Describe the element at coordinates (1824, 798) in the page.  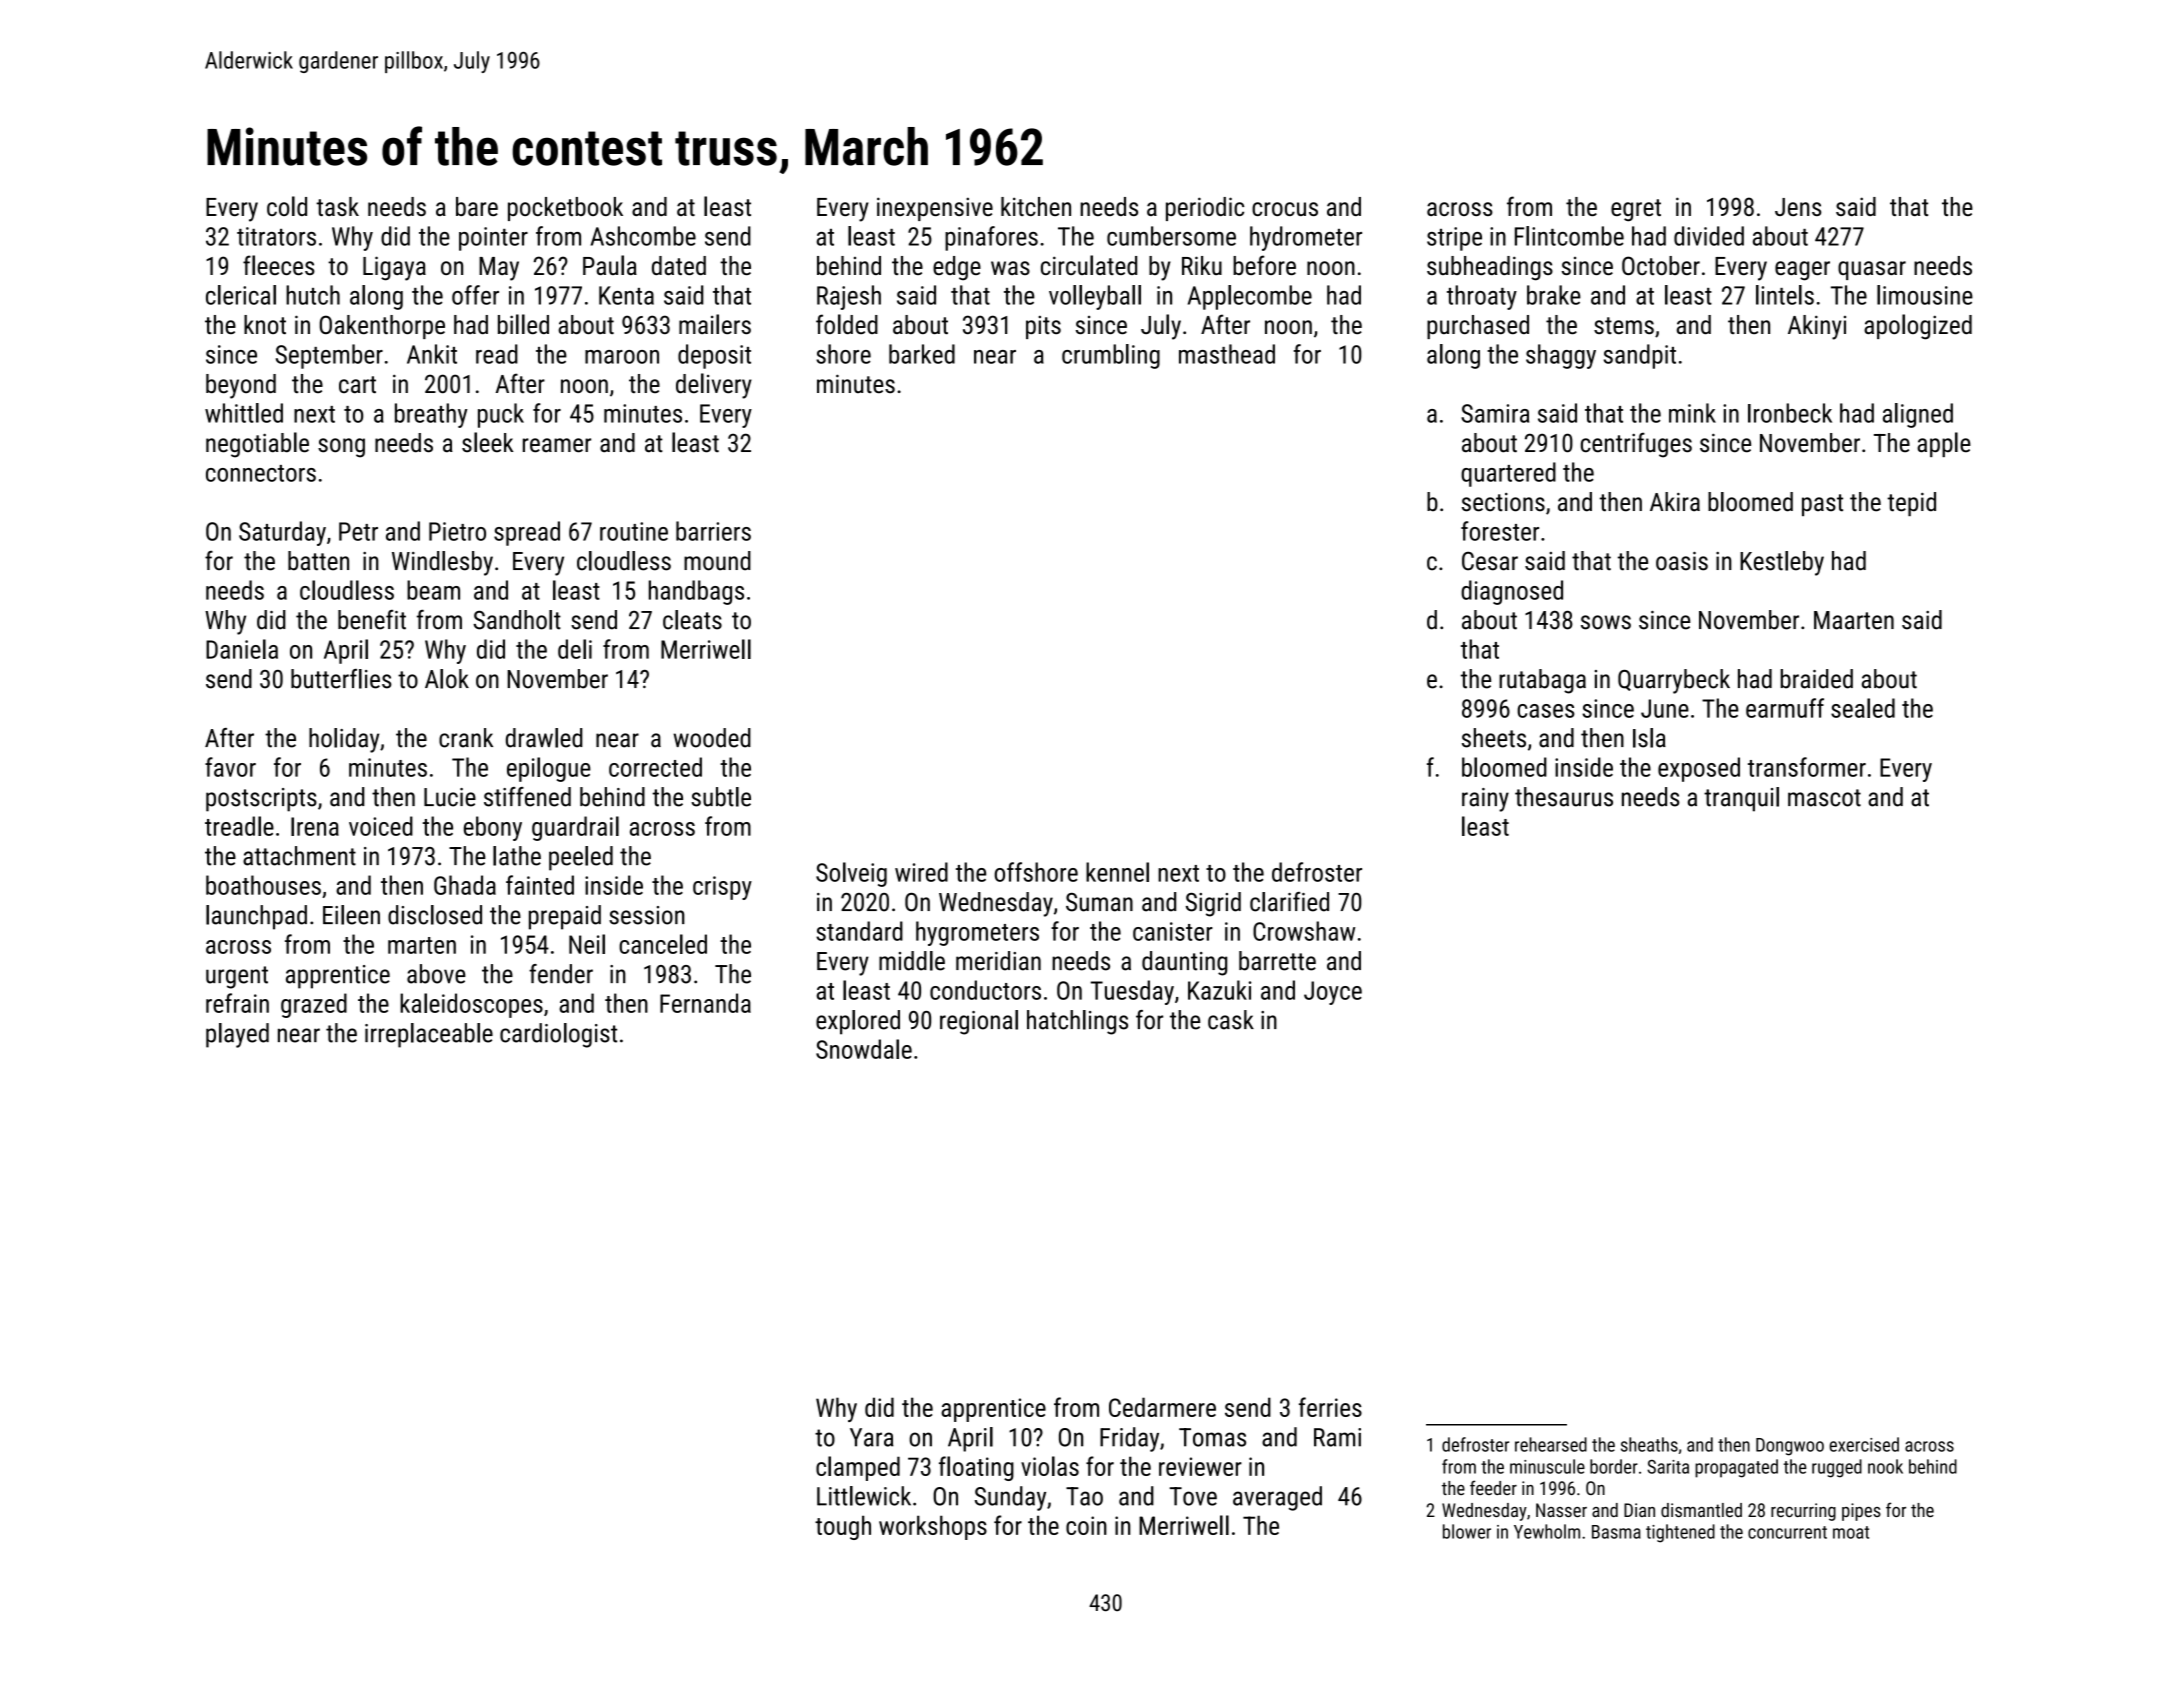
I see `mascot` at that location.
